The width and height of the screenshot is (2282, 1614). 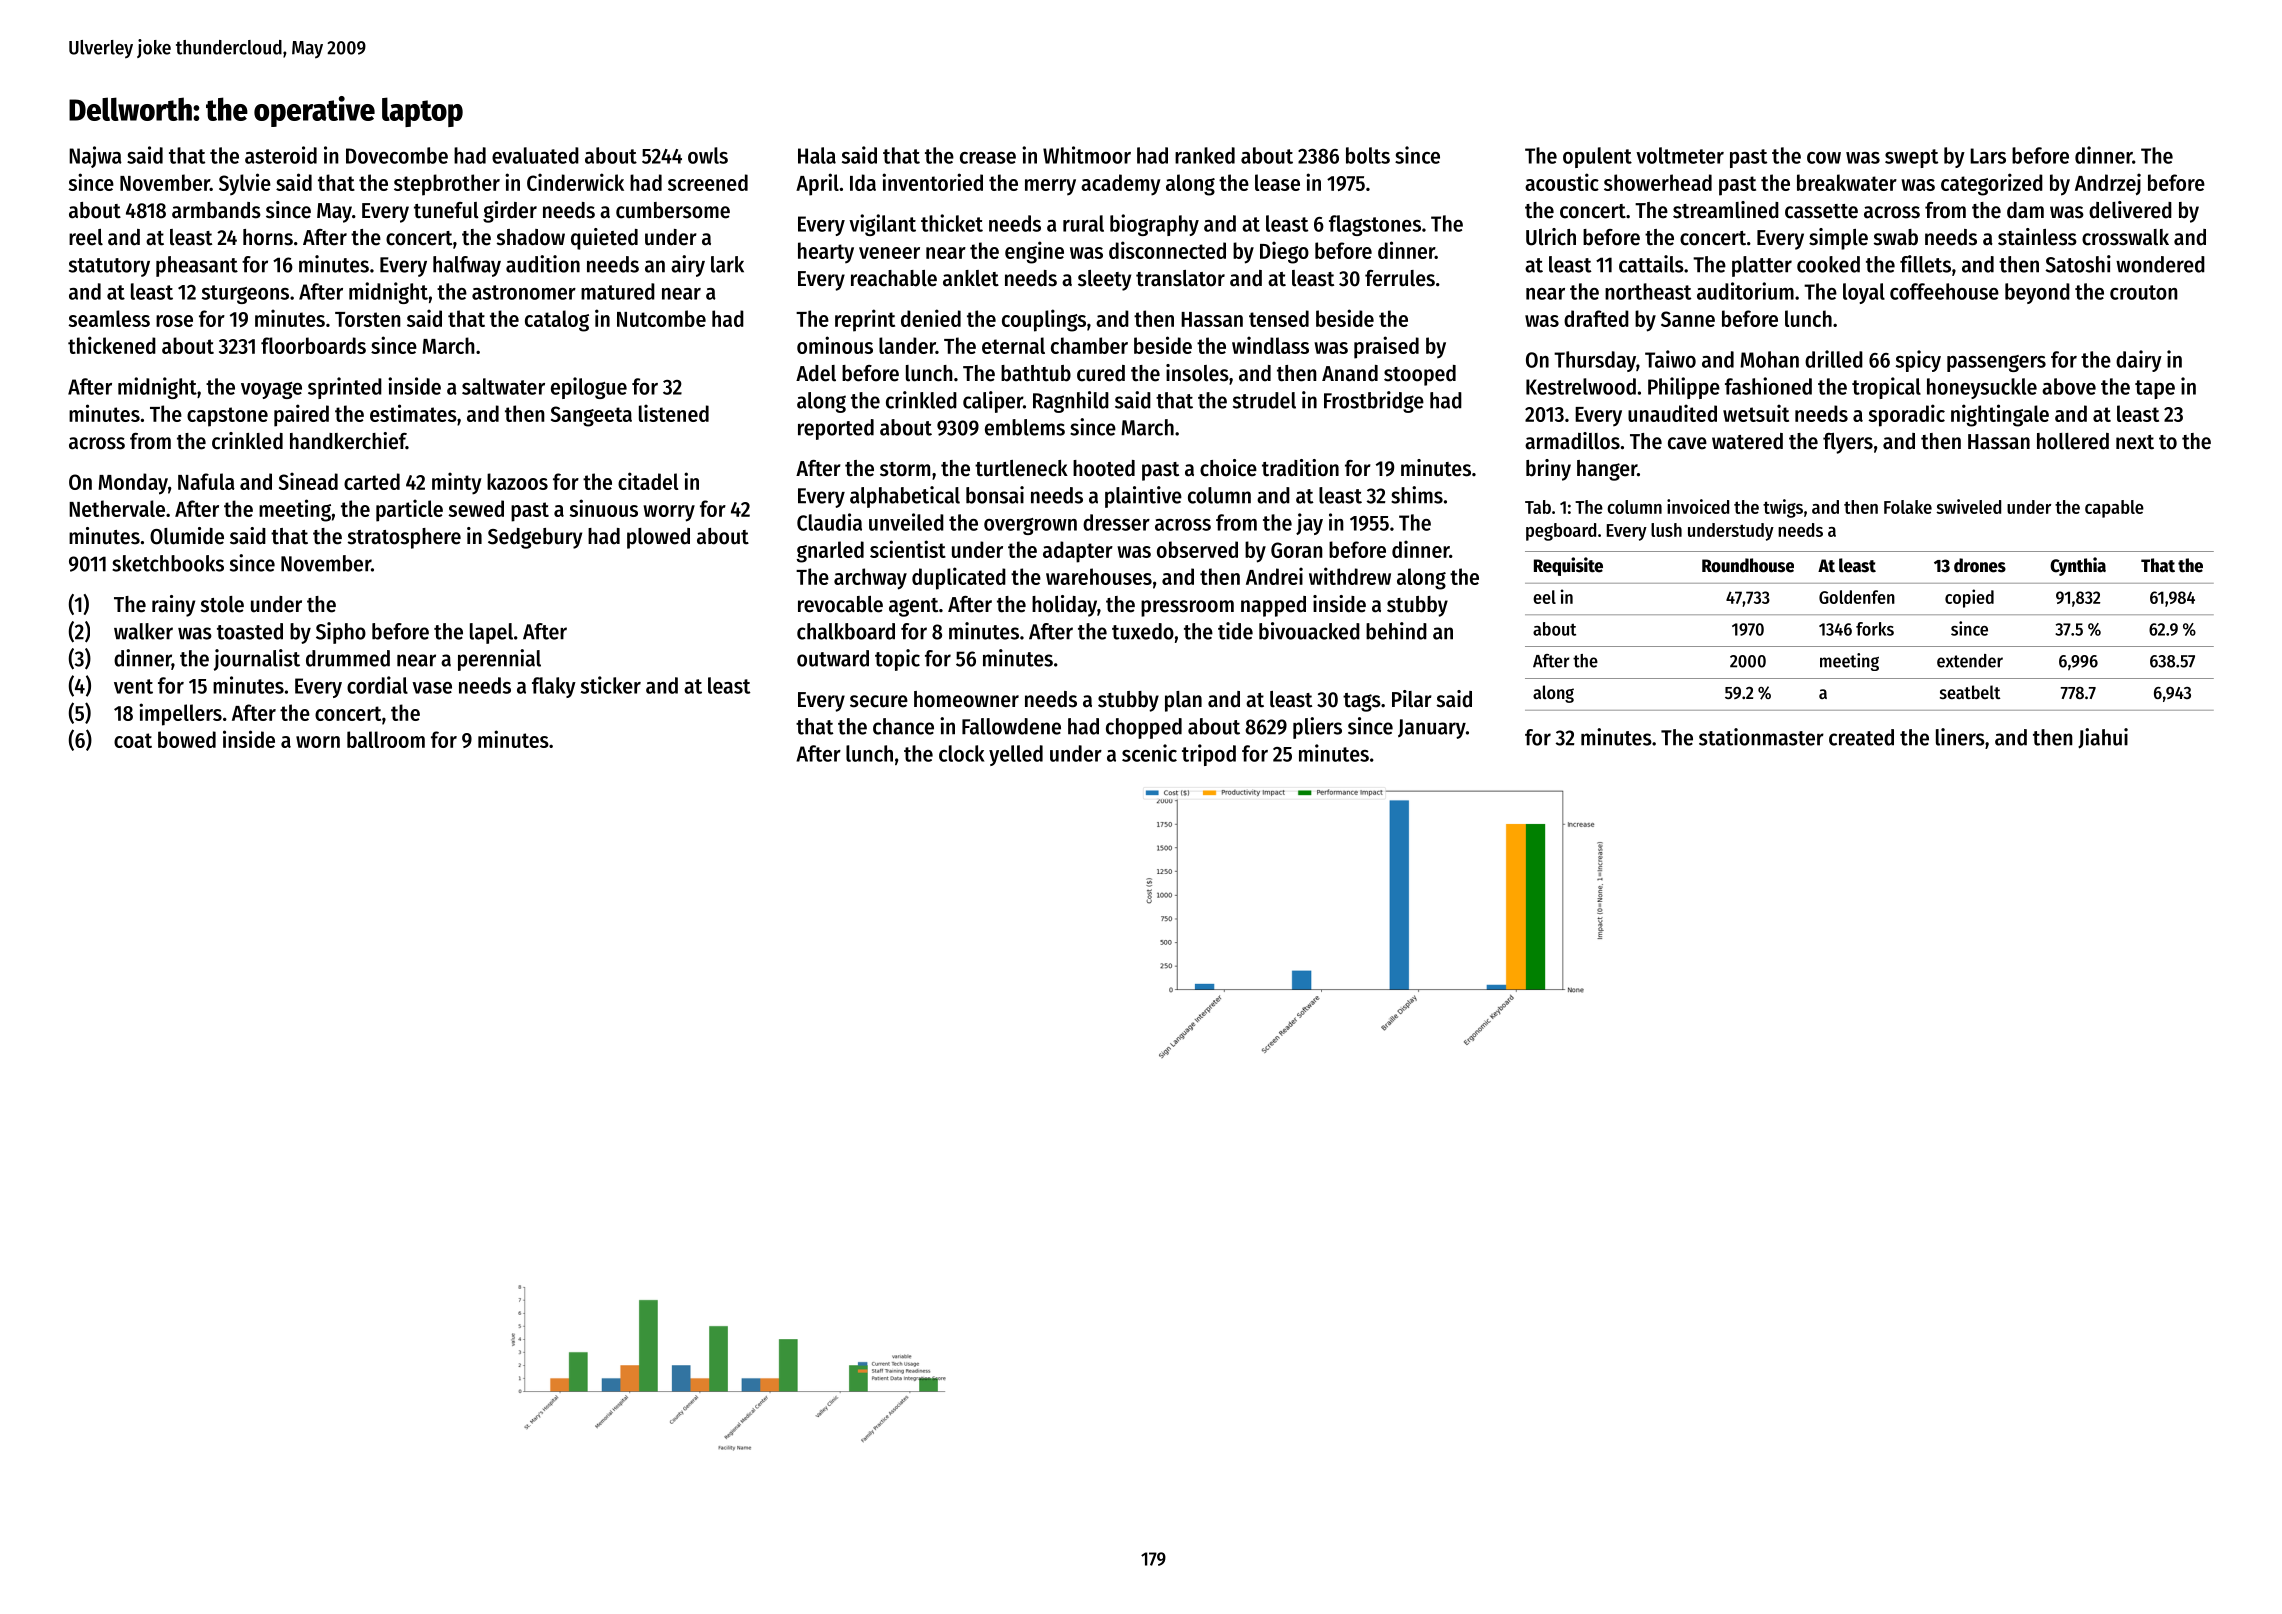 What do you see at coordinates (826, 252) in the screenshot?
I see `hearty` at bounding box center [826, 252].
